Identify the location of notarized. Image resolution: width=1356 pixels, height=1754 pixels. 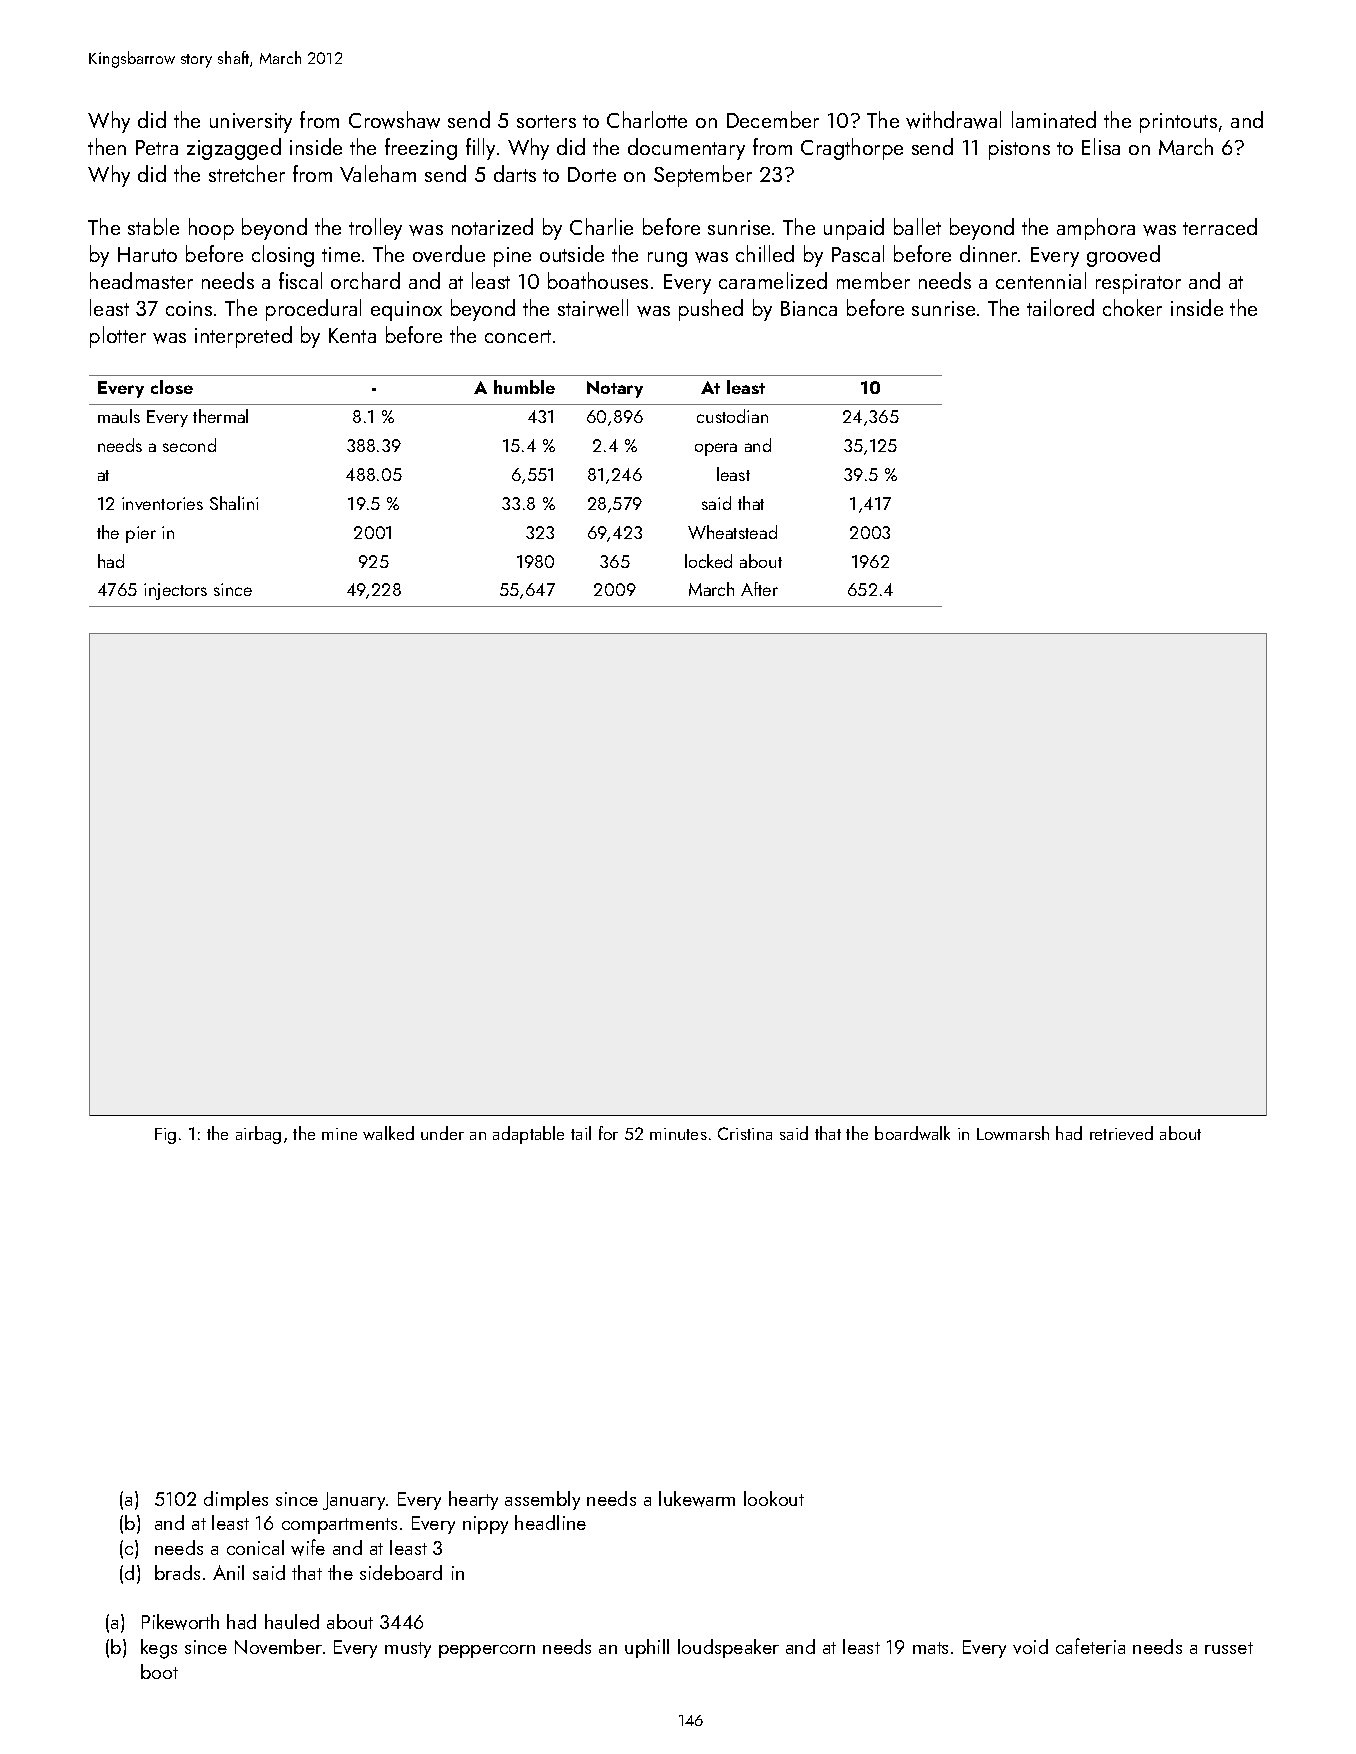
(492, 226).
